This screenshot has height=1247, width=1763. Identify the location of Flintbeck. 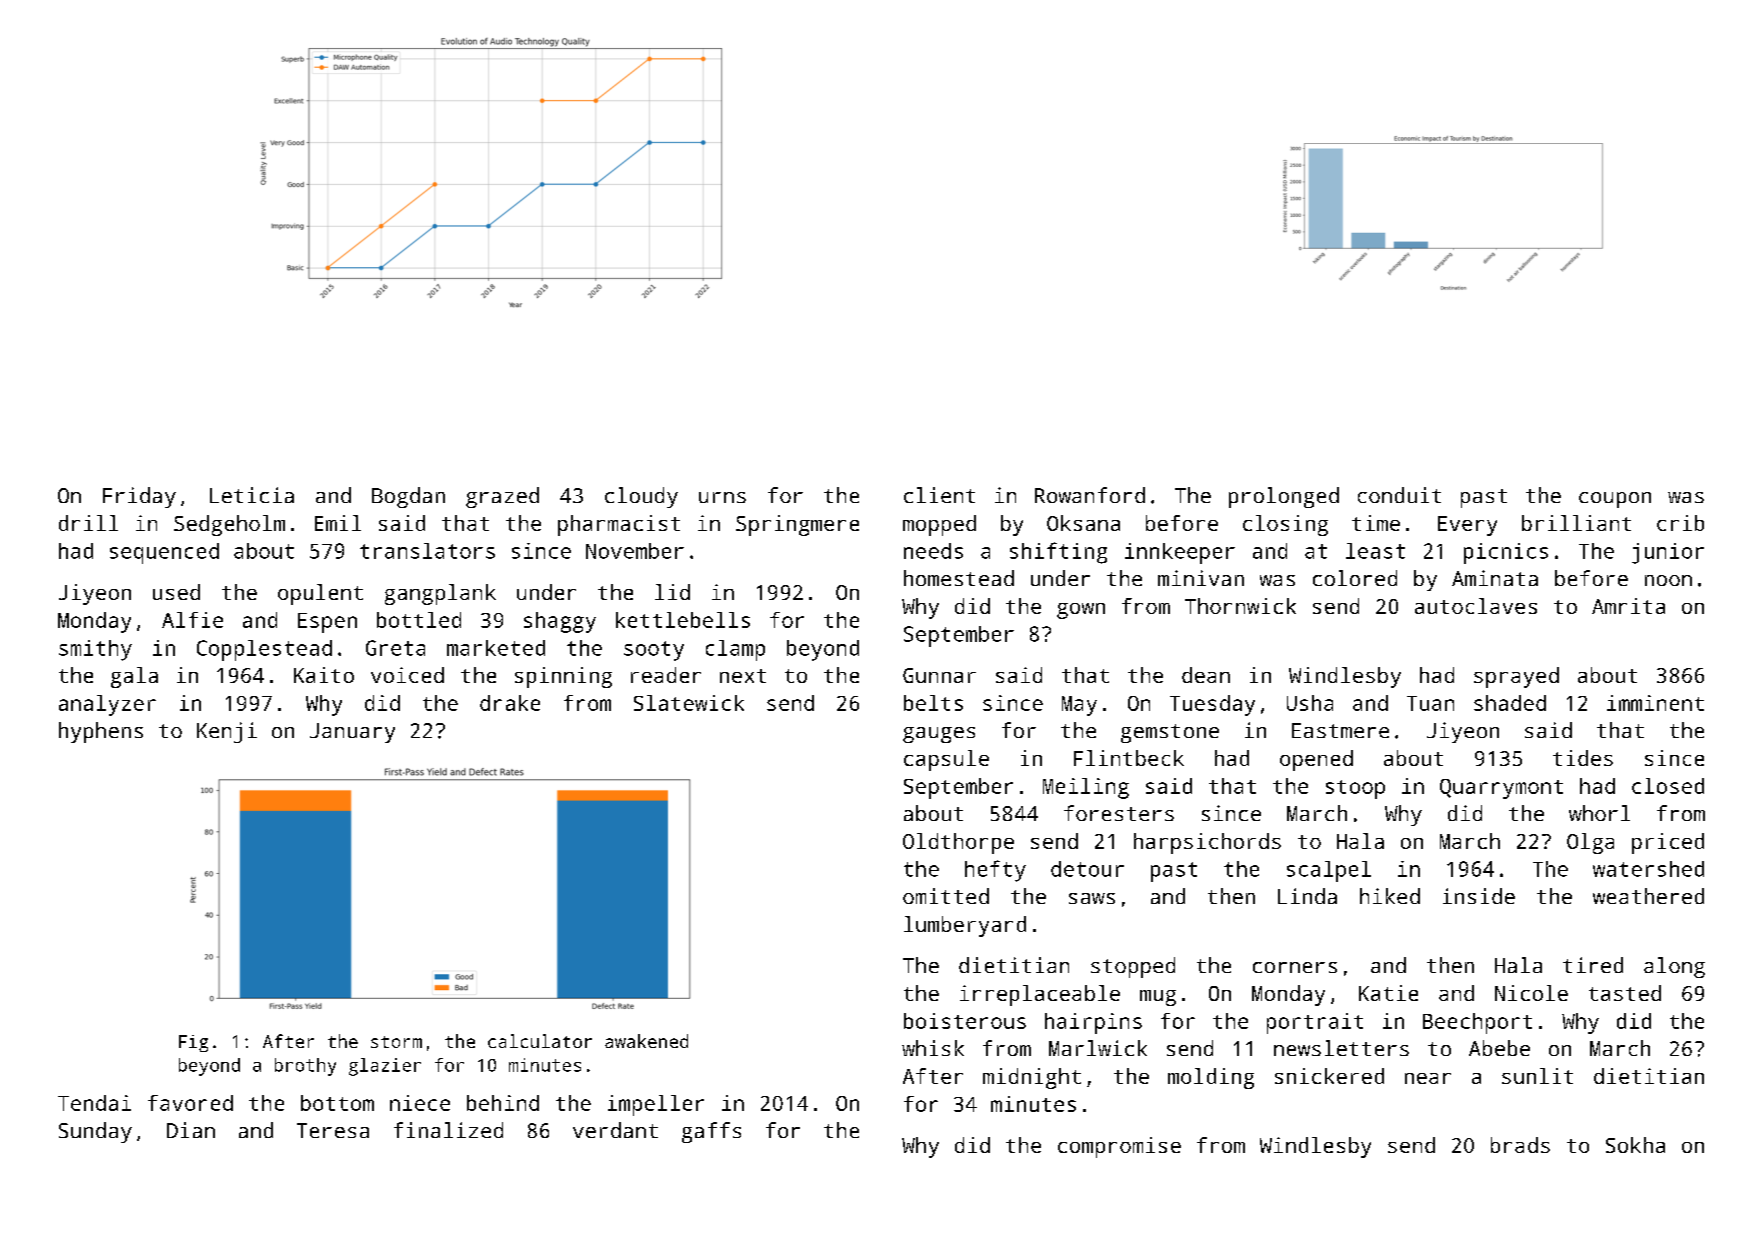
(1129, 758).
